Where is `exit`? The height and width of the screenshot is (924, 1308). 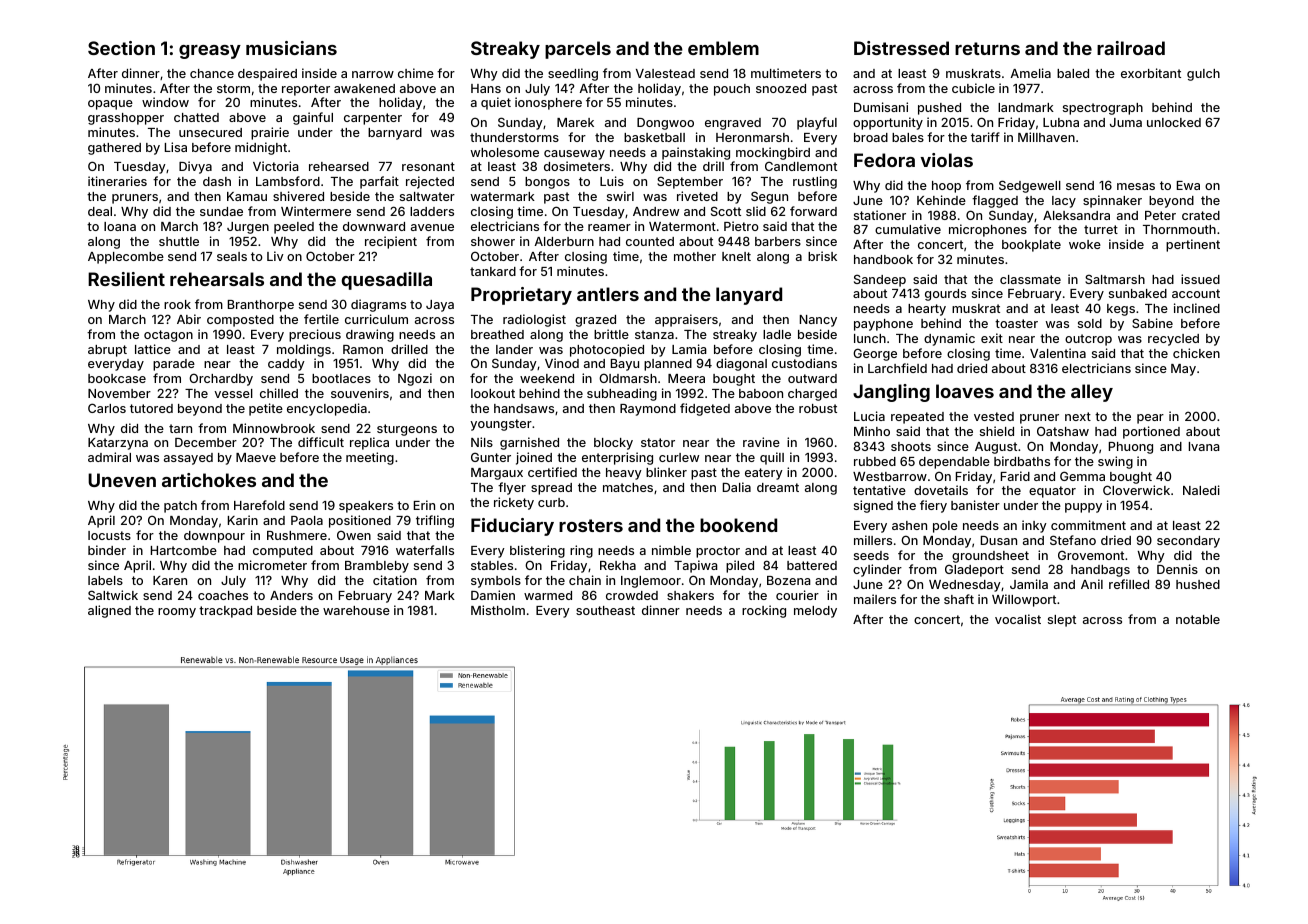 exit is located at coordinates (992, 338).
